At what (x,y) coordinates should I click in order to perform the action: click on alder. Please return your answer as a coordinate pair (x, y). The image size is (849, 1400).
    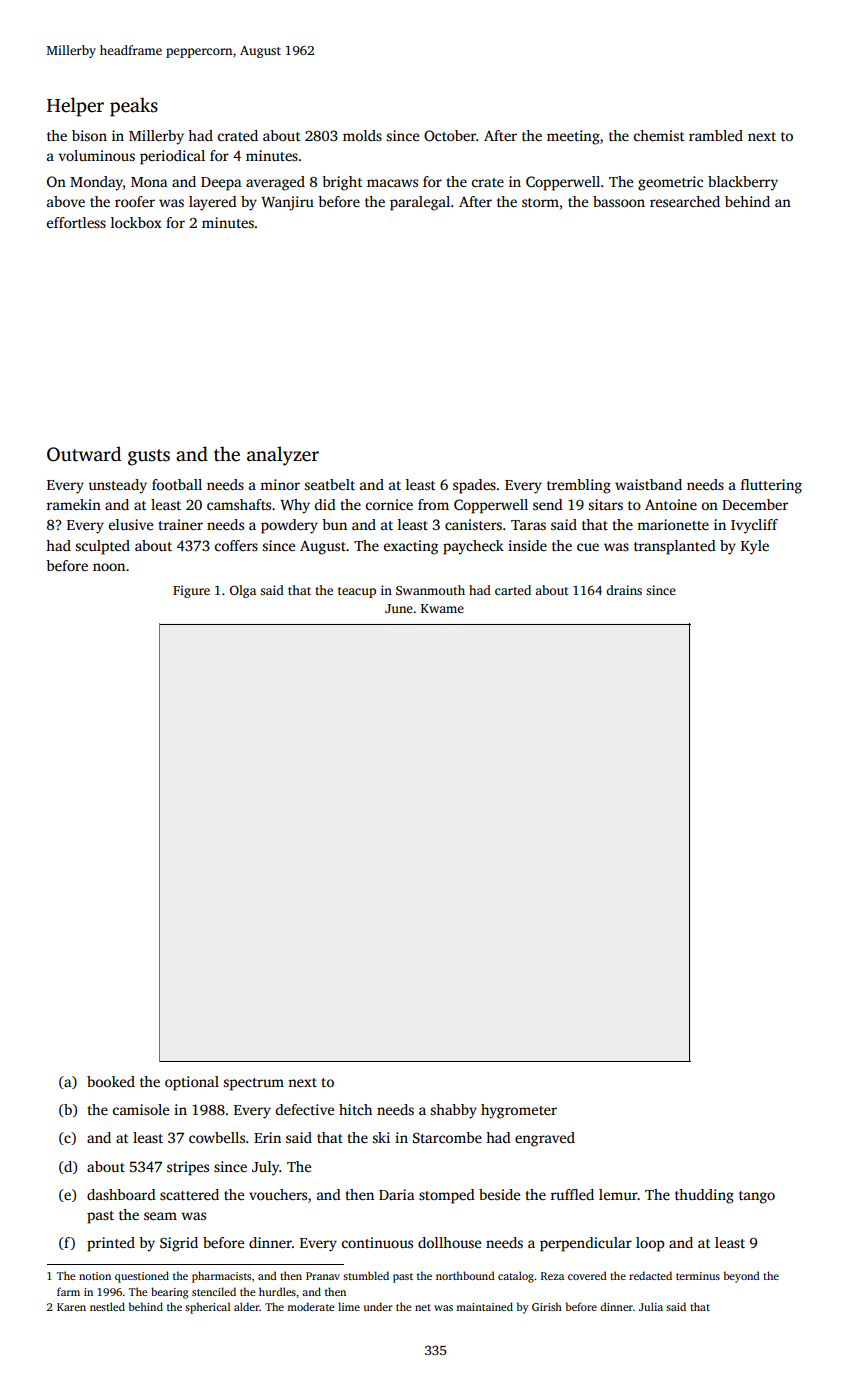
    Looking at the image, I should click on (246, 1306).
